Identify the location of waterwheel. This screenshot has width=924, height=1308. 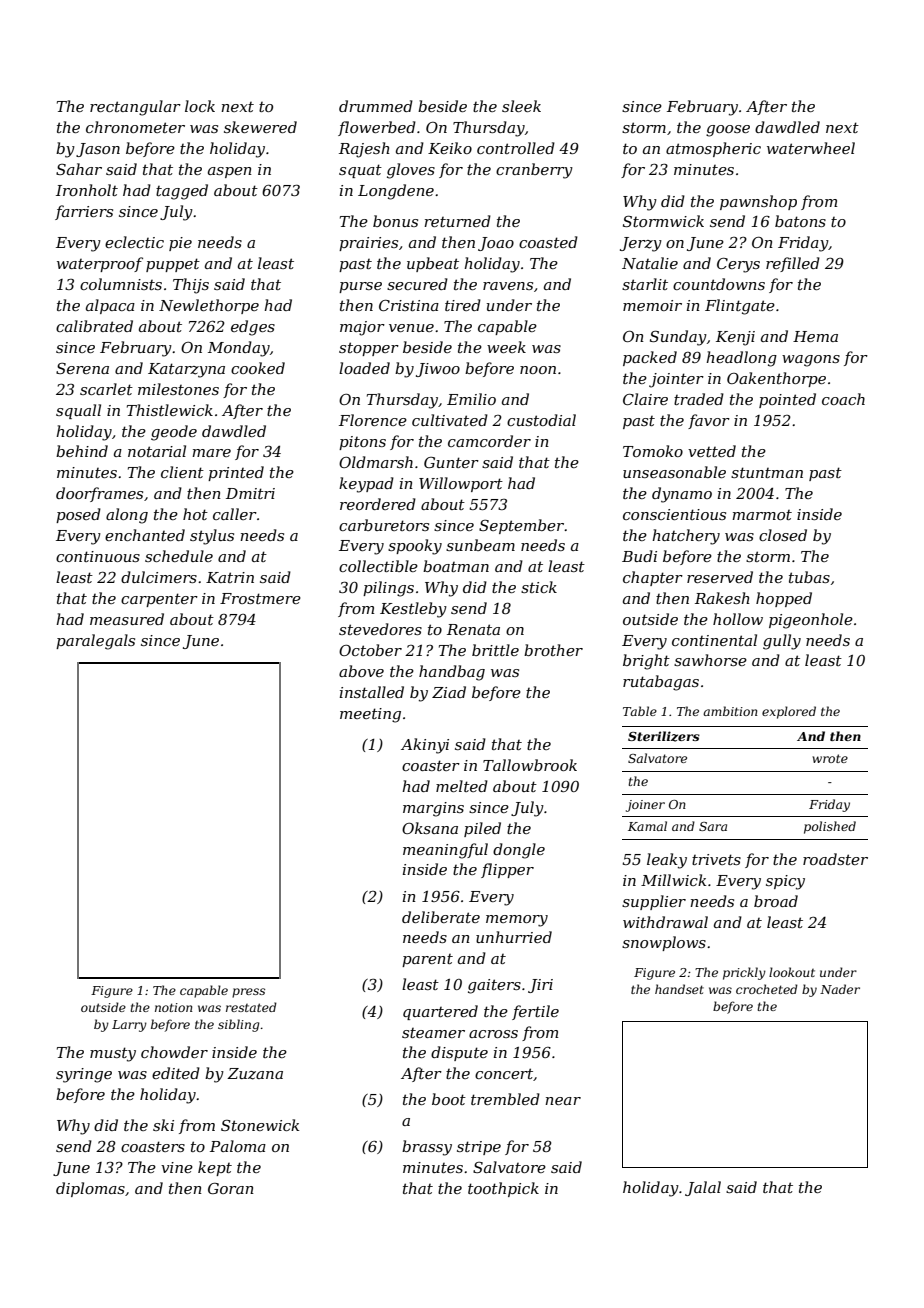
(811, 148).
